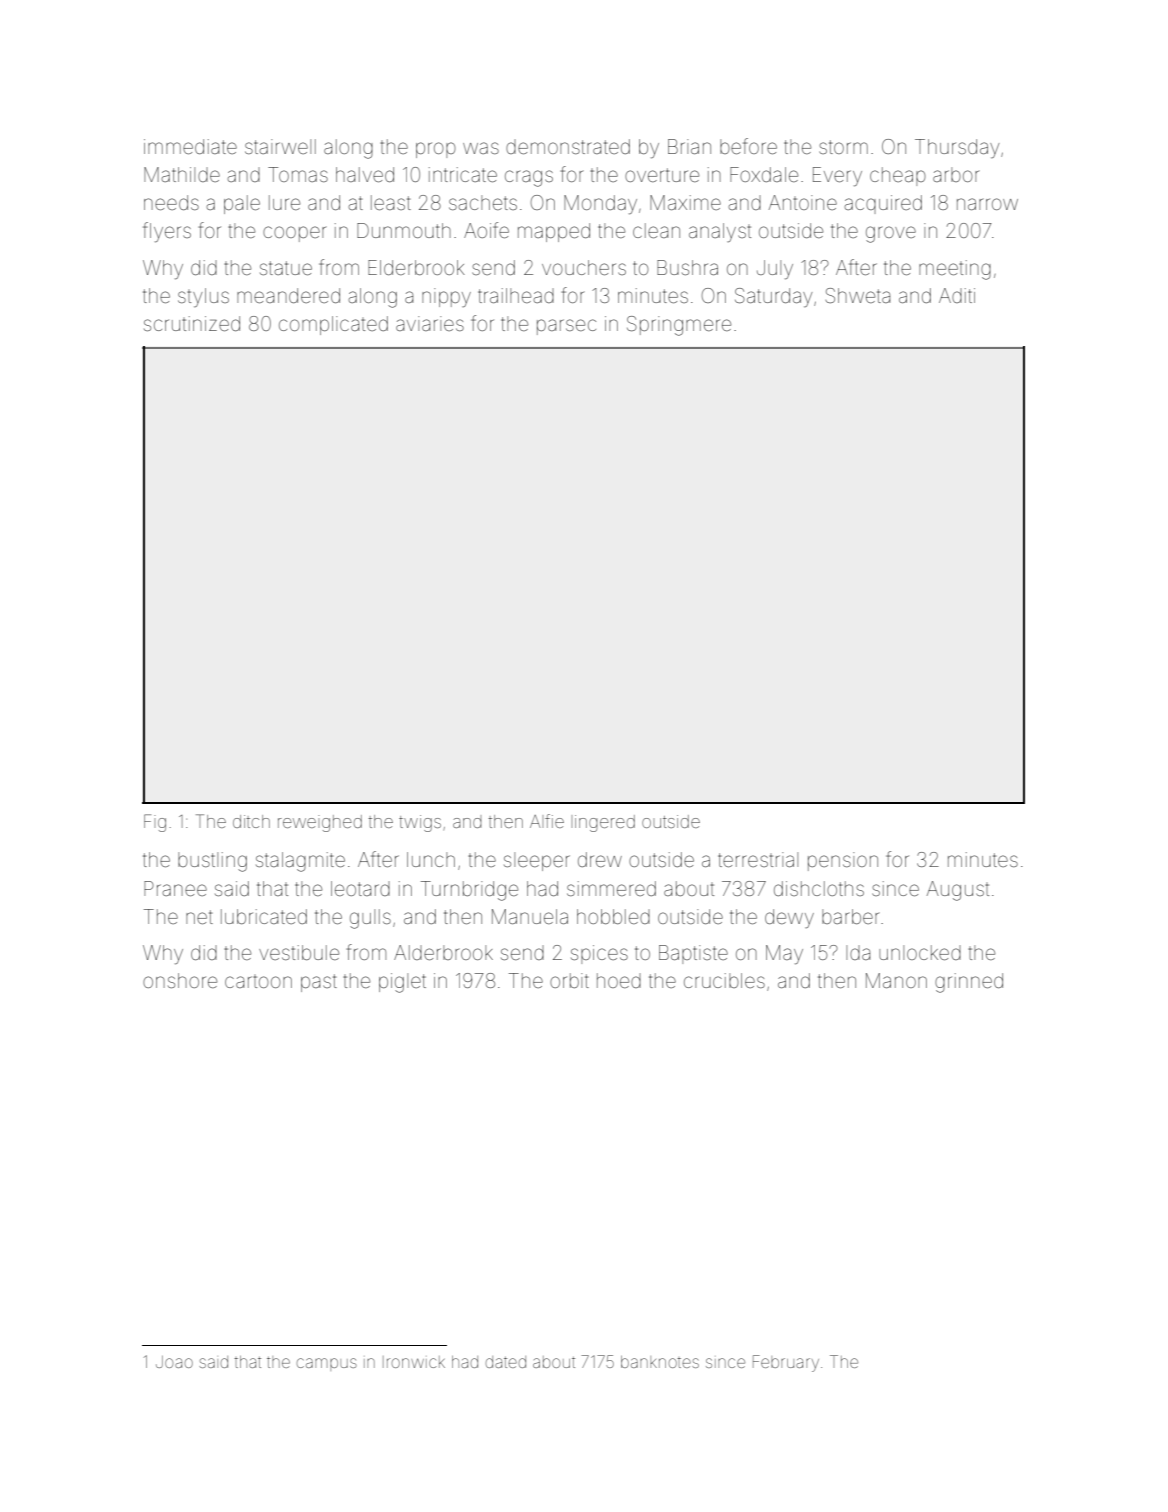  I want to click on drew, so click(600, 859).
